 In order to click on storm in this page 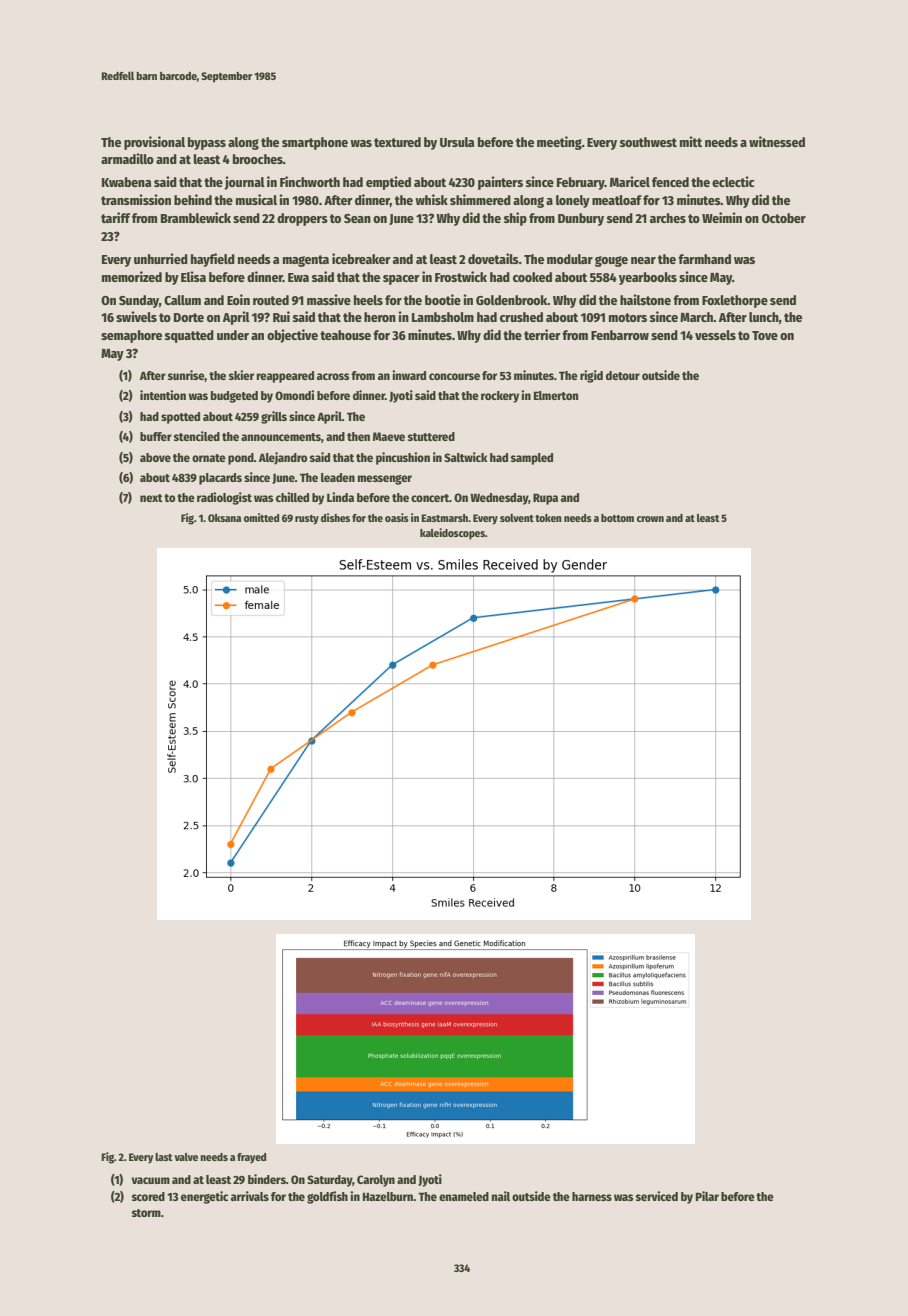, I will do `click(146, 1213)`.
